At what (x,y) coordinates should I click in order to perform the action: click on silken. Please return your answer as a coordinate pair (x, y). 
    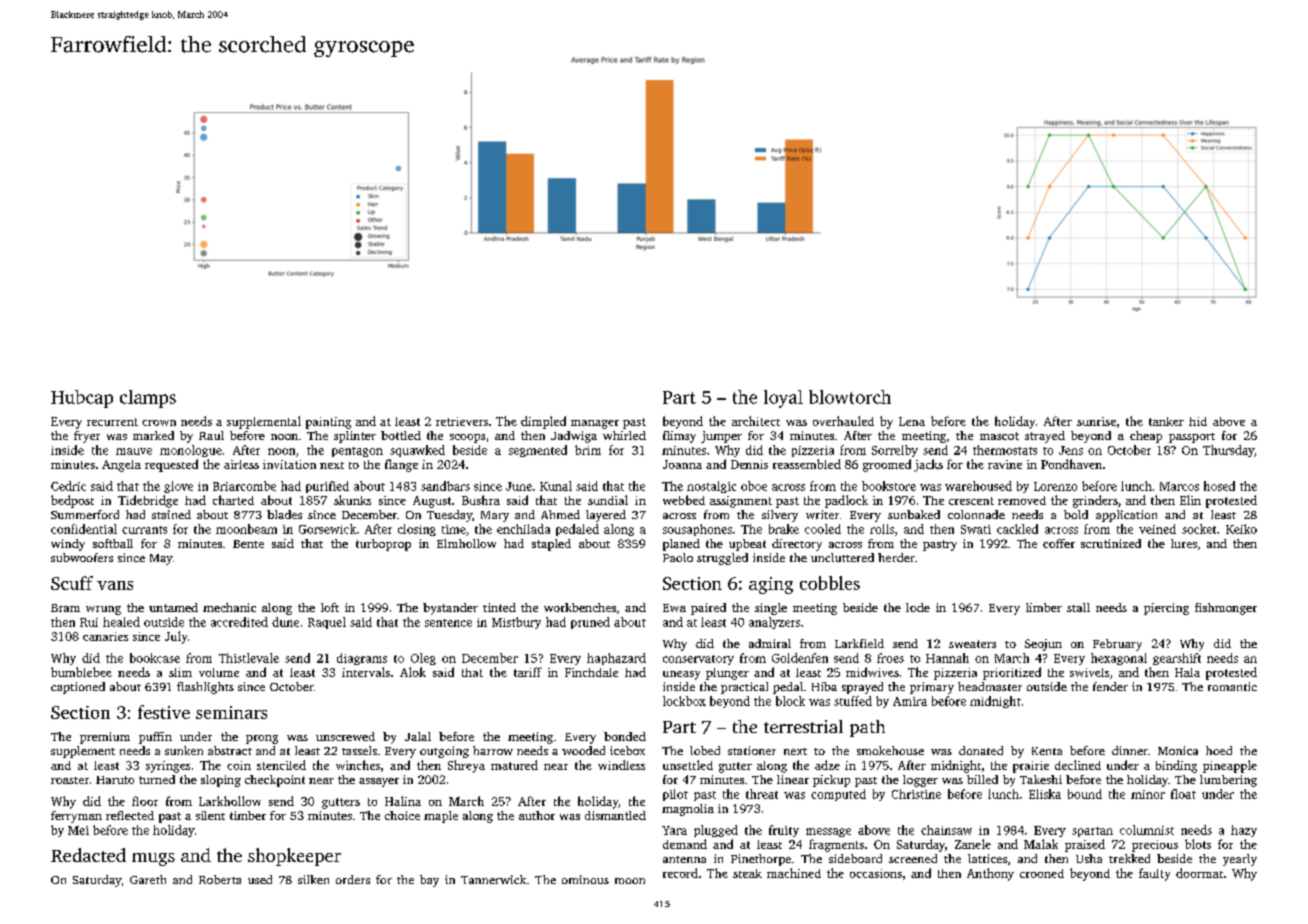
    Looking at the image, I should click on (313, 879).
